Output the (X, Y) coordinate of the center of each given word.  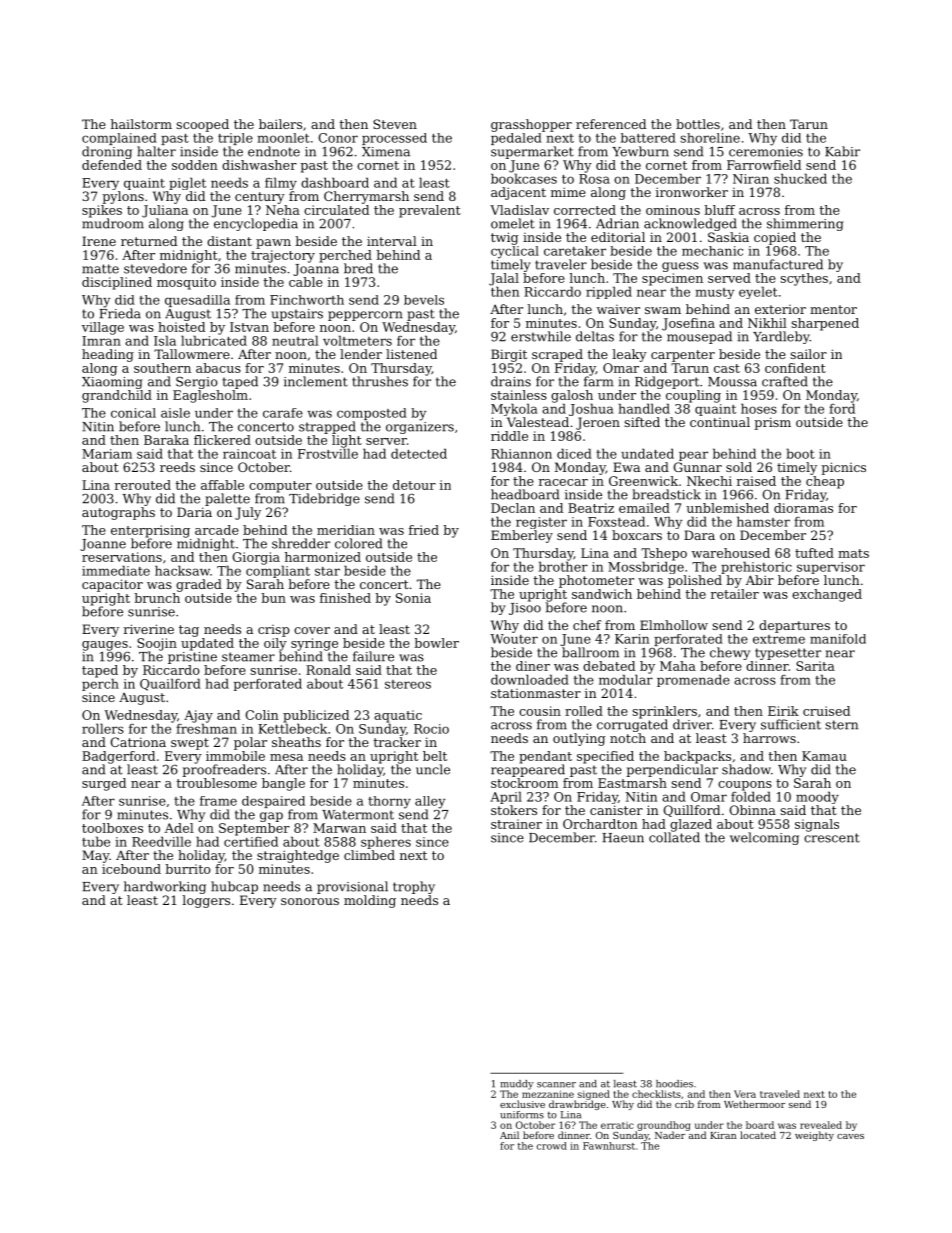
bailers (280, 124)
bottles (698, 124)
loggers (206, 901)
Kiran (723, 1135)
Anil (509, 1135)
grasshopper (531, 125)
